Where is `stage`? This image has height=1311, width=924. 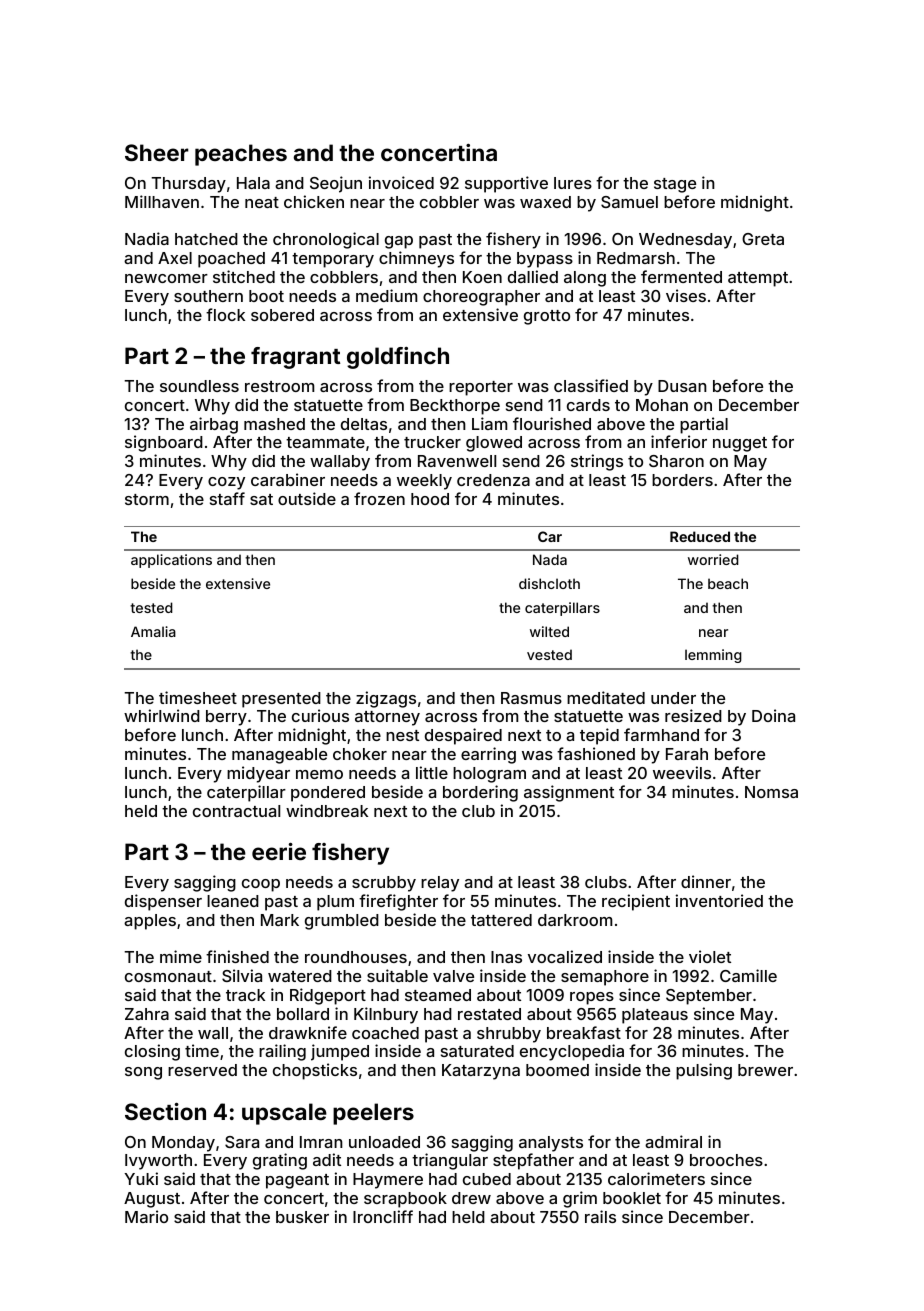
stage is located at coordinates (675, 185).
